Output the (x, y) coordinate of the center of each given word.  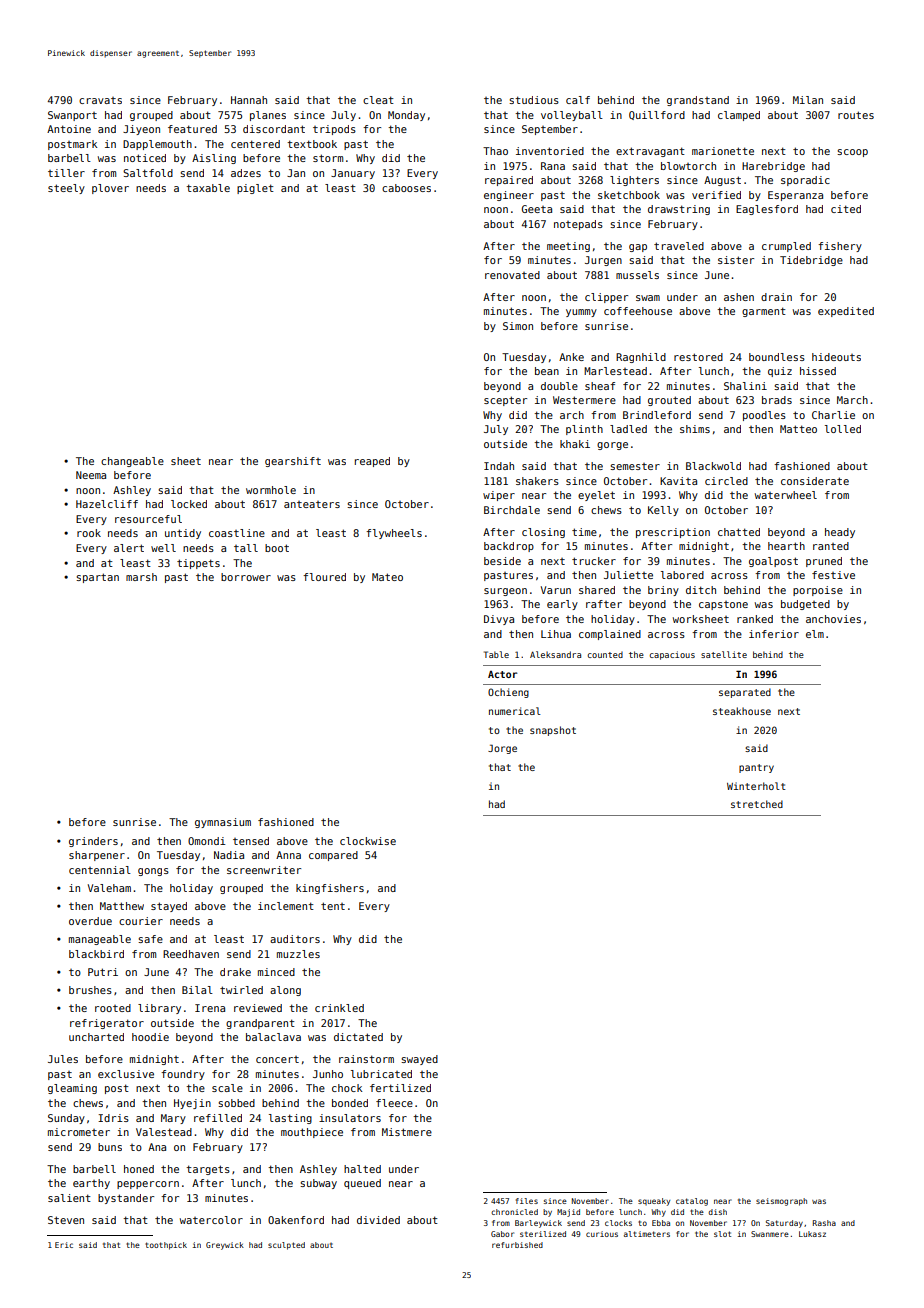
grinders (93, 842)
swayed (419, 1060)
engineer (509, 196)
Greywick (225, 1246)
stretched (757, 804)
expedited (846, 312)
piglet (255, 189)
